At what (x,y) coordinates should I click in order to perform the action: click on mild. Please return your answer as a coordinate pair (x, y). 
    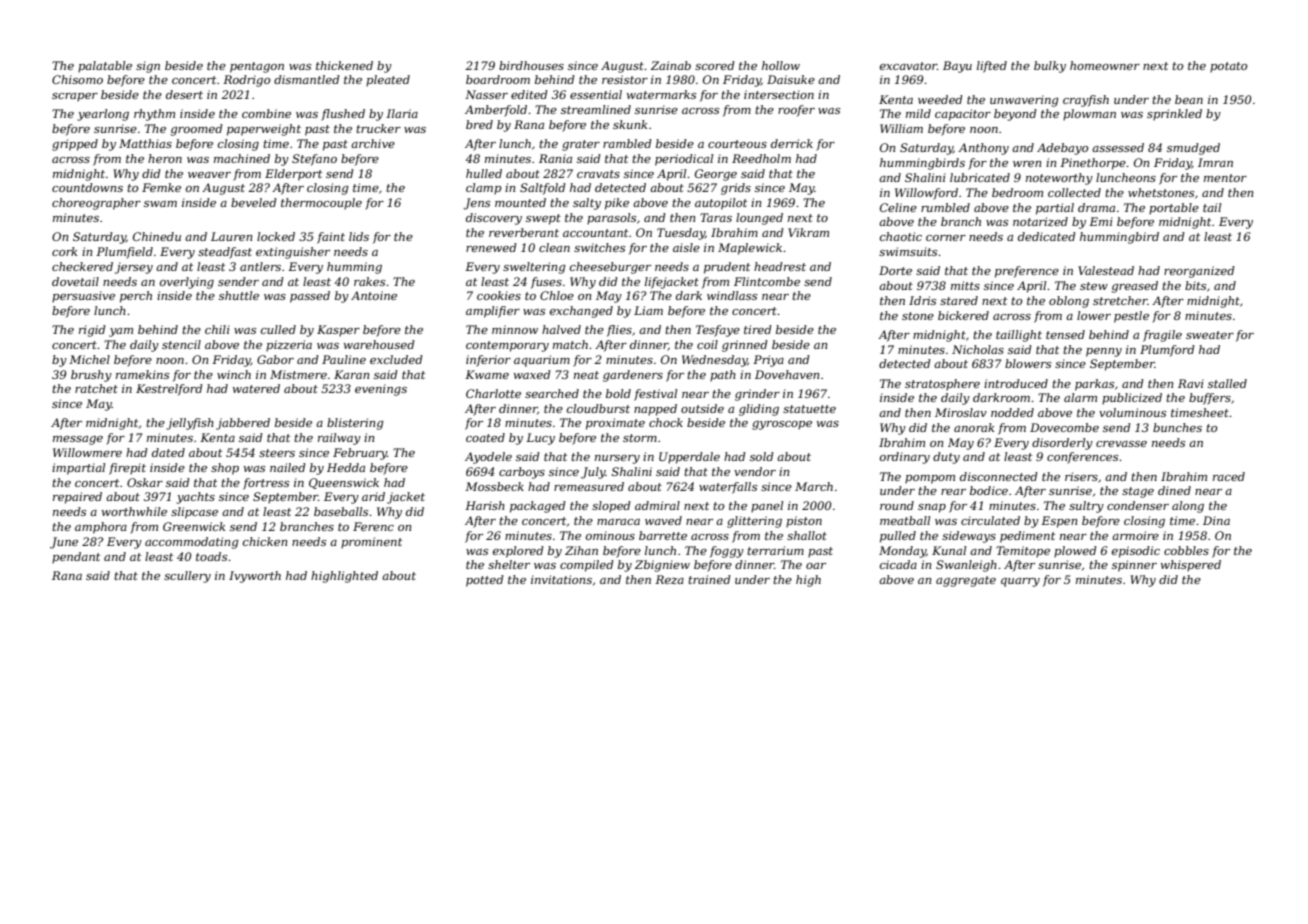
    Looking at the image, I should click on (918, 113).
